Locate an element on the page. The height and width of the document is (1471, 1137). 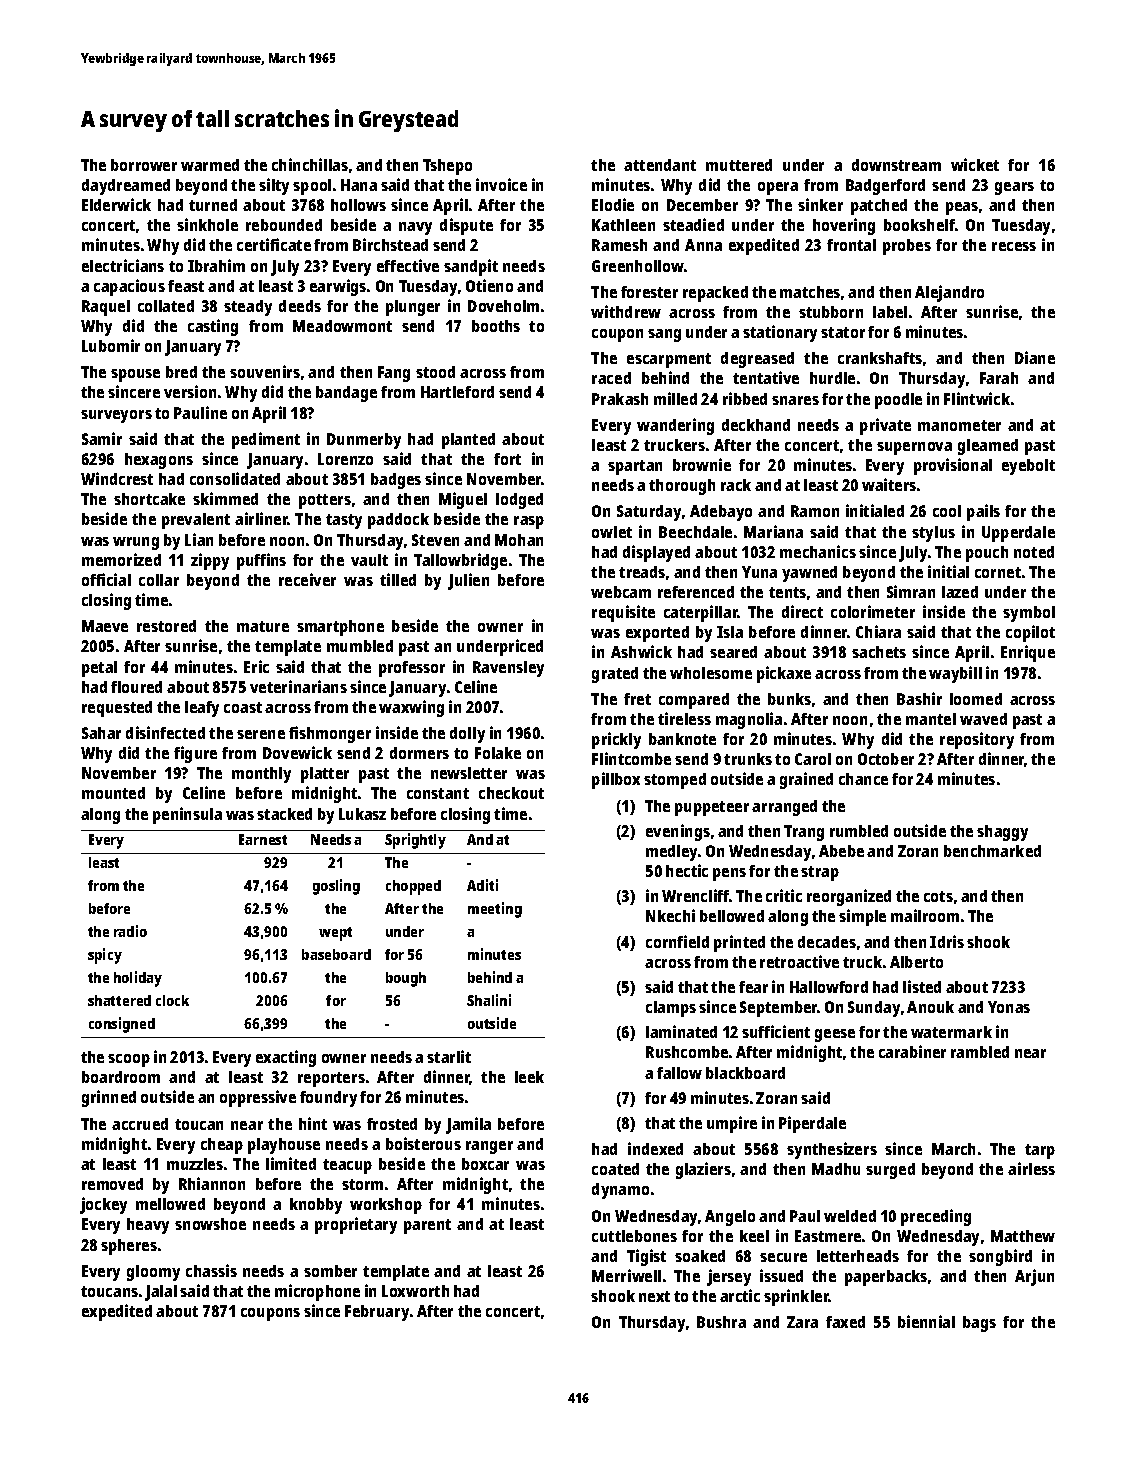
Hartleford is located at coordinates (457, 392).
